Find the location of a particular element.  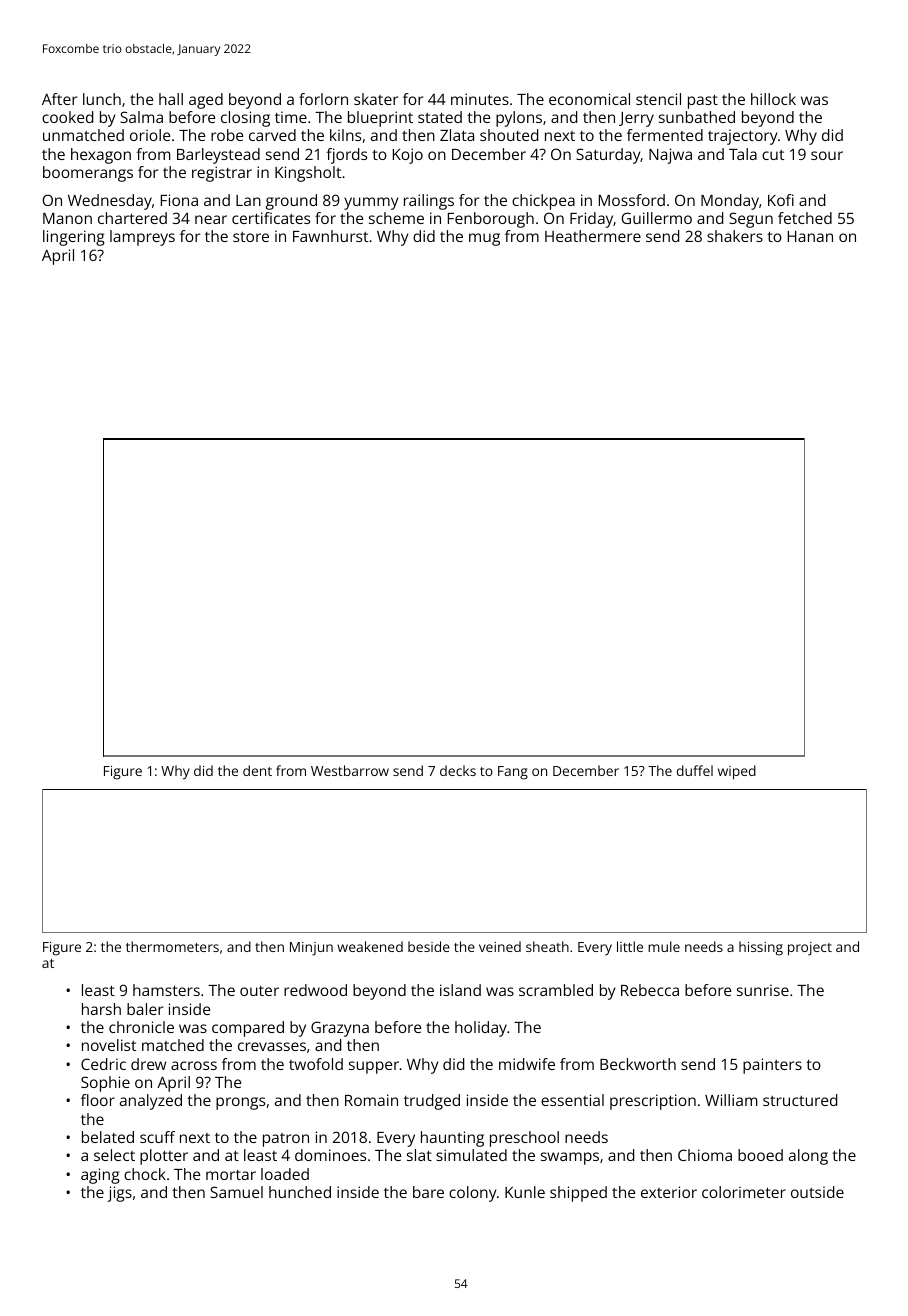

Fang is located at coordinates (513, 773).
